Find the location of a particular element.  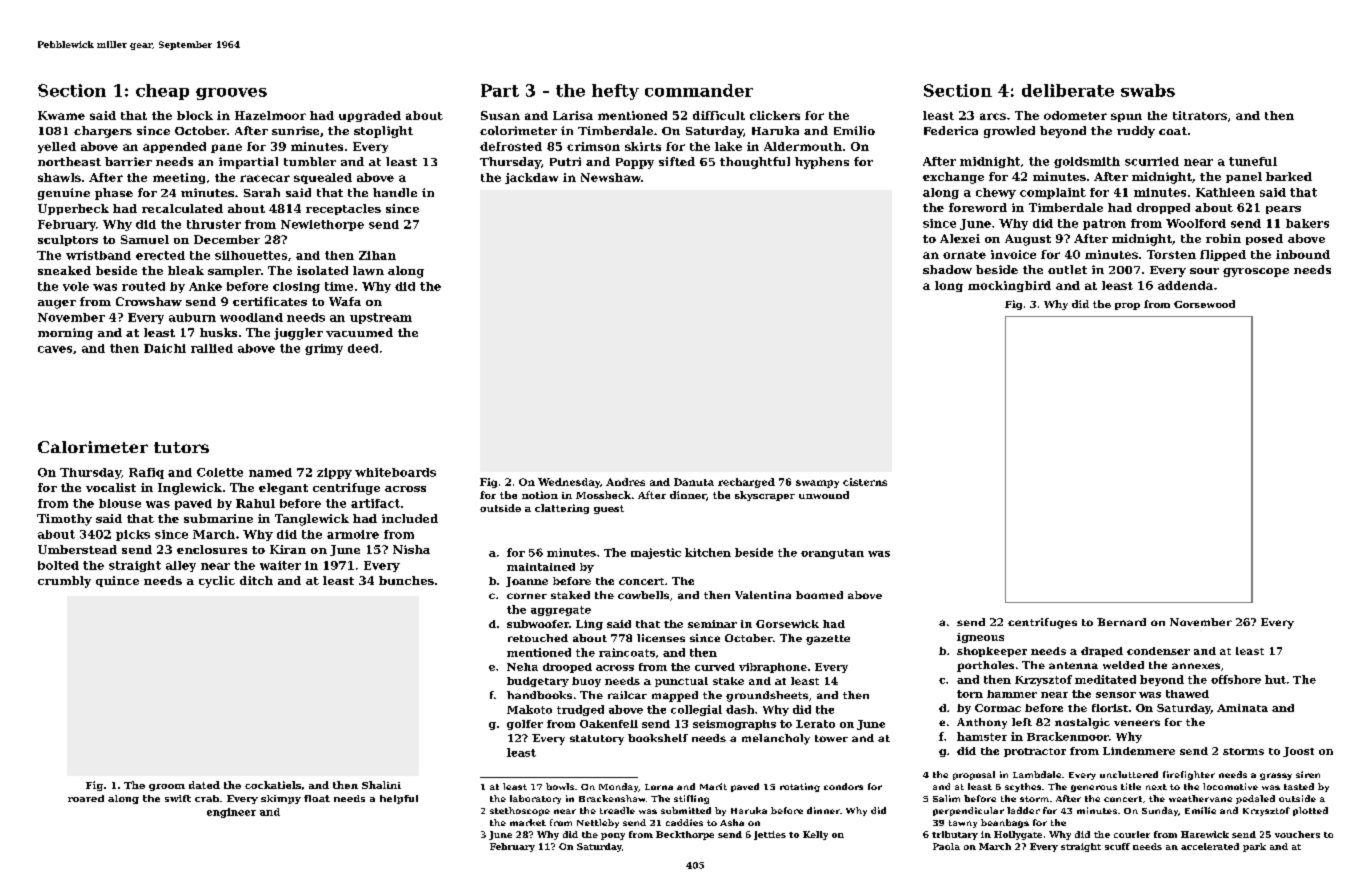

Neha is located at coordinates (522, 667).
